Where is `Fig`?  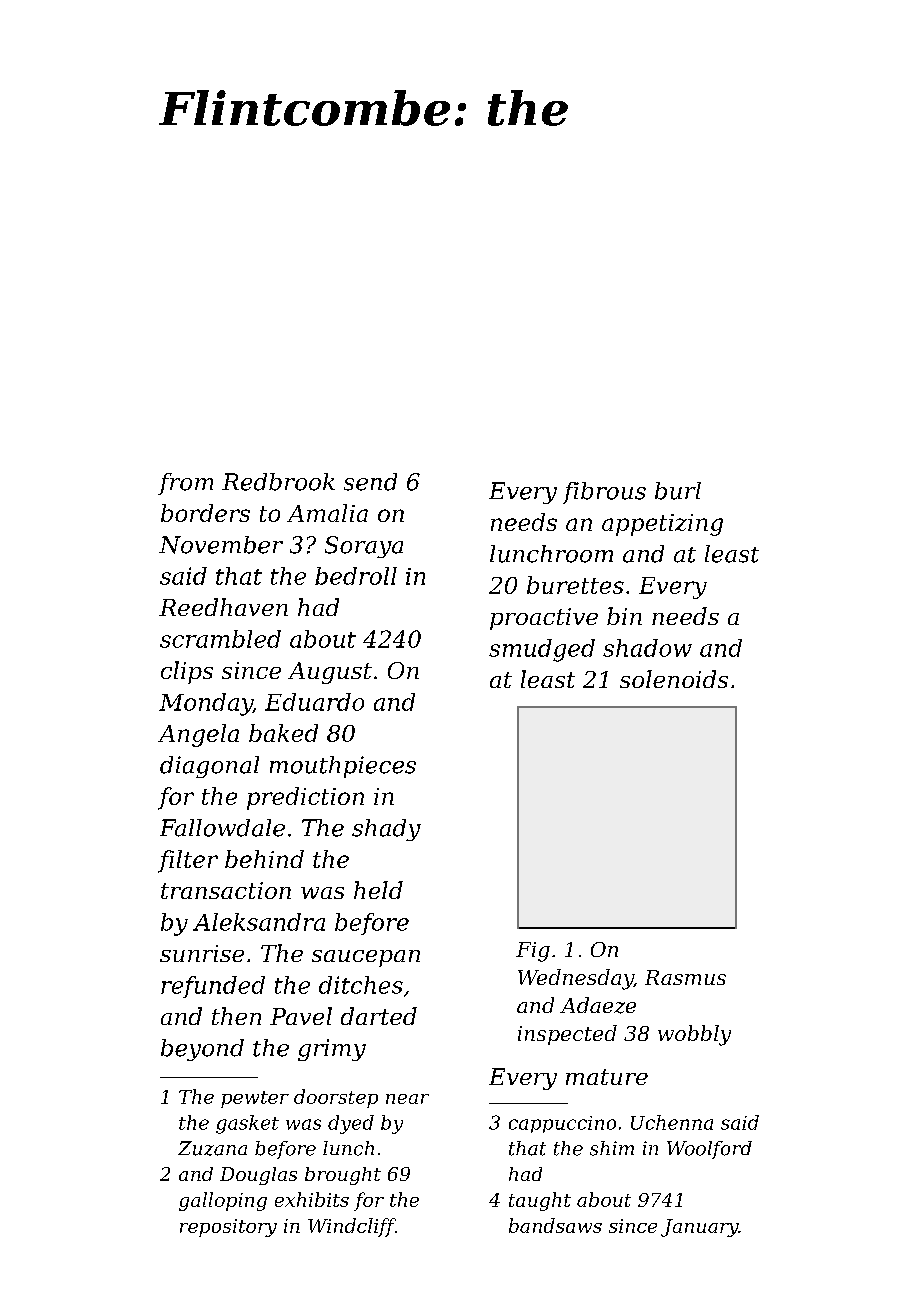
Fig is located at coordinates (533, 952).
